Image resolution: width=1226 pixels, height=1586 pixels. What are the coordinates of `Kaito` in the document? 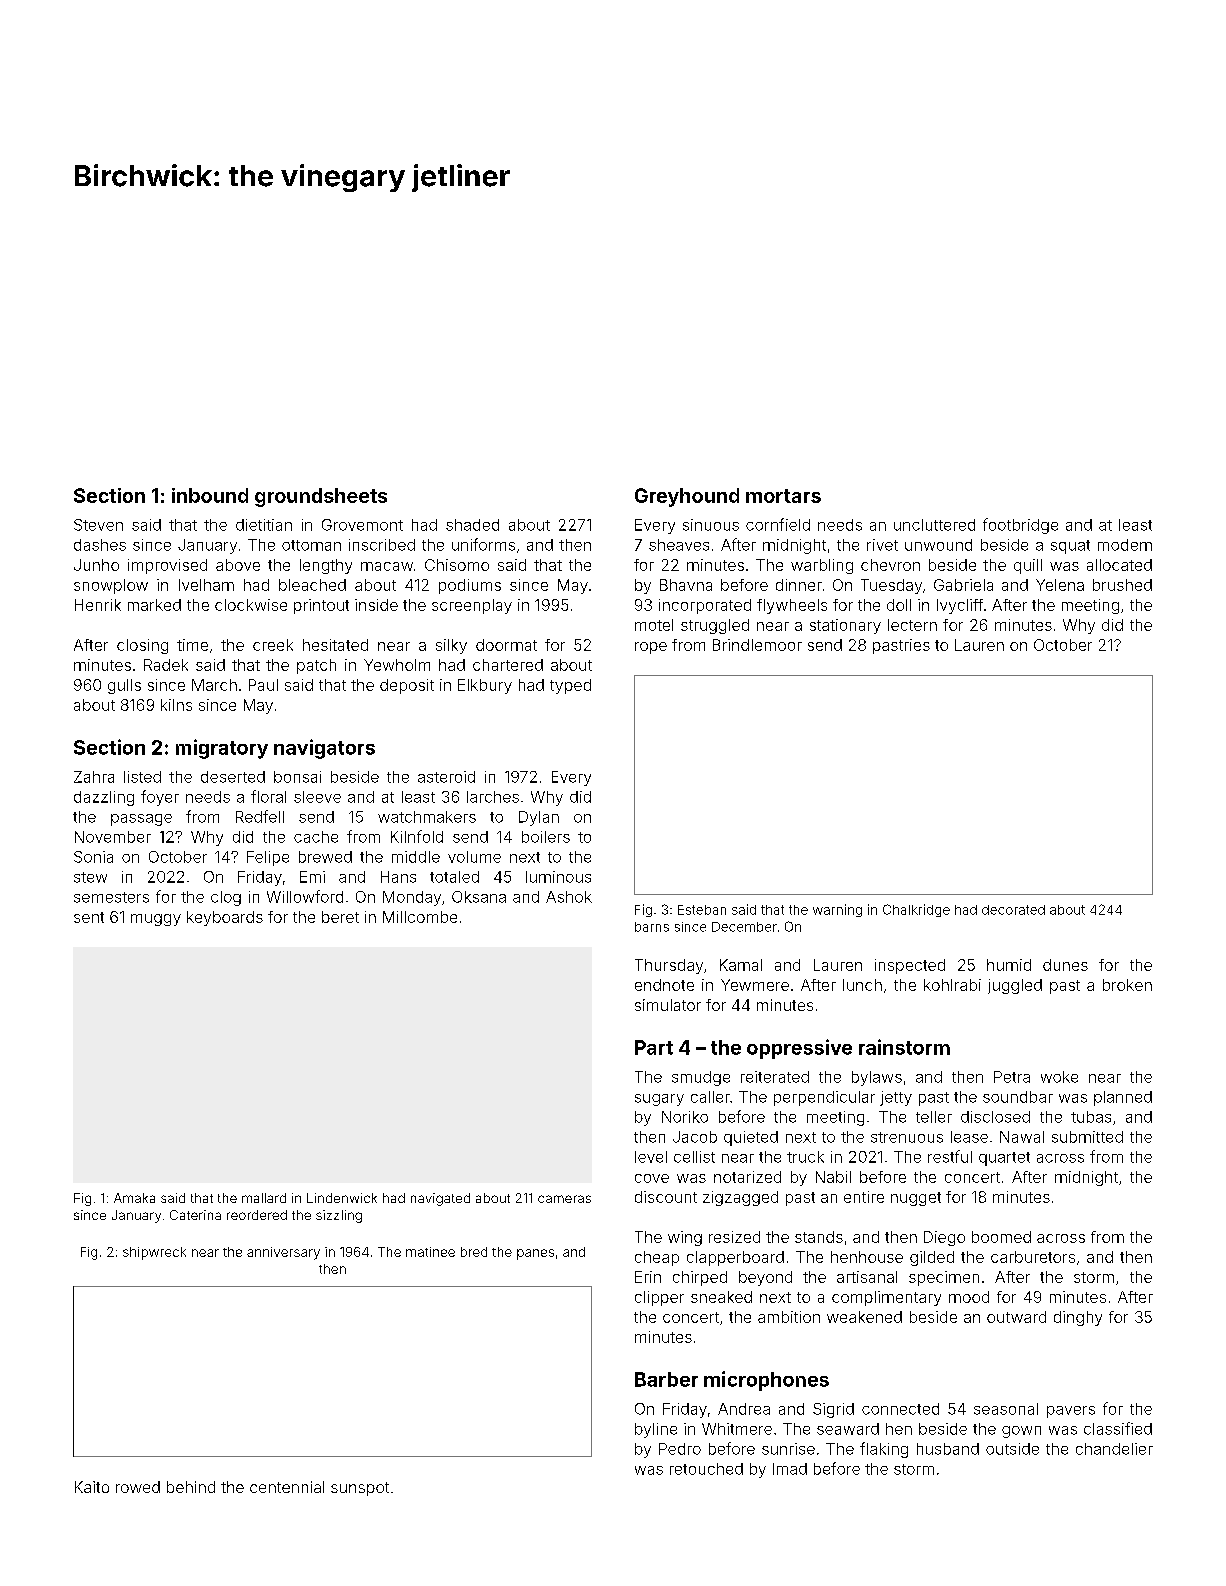 It's located at (92, 1487).
